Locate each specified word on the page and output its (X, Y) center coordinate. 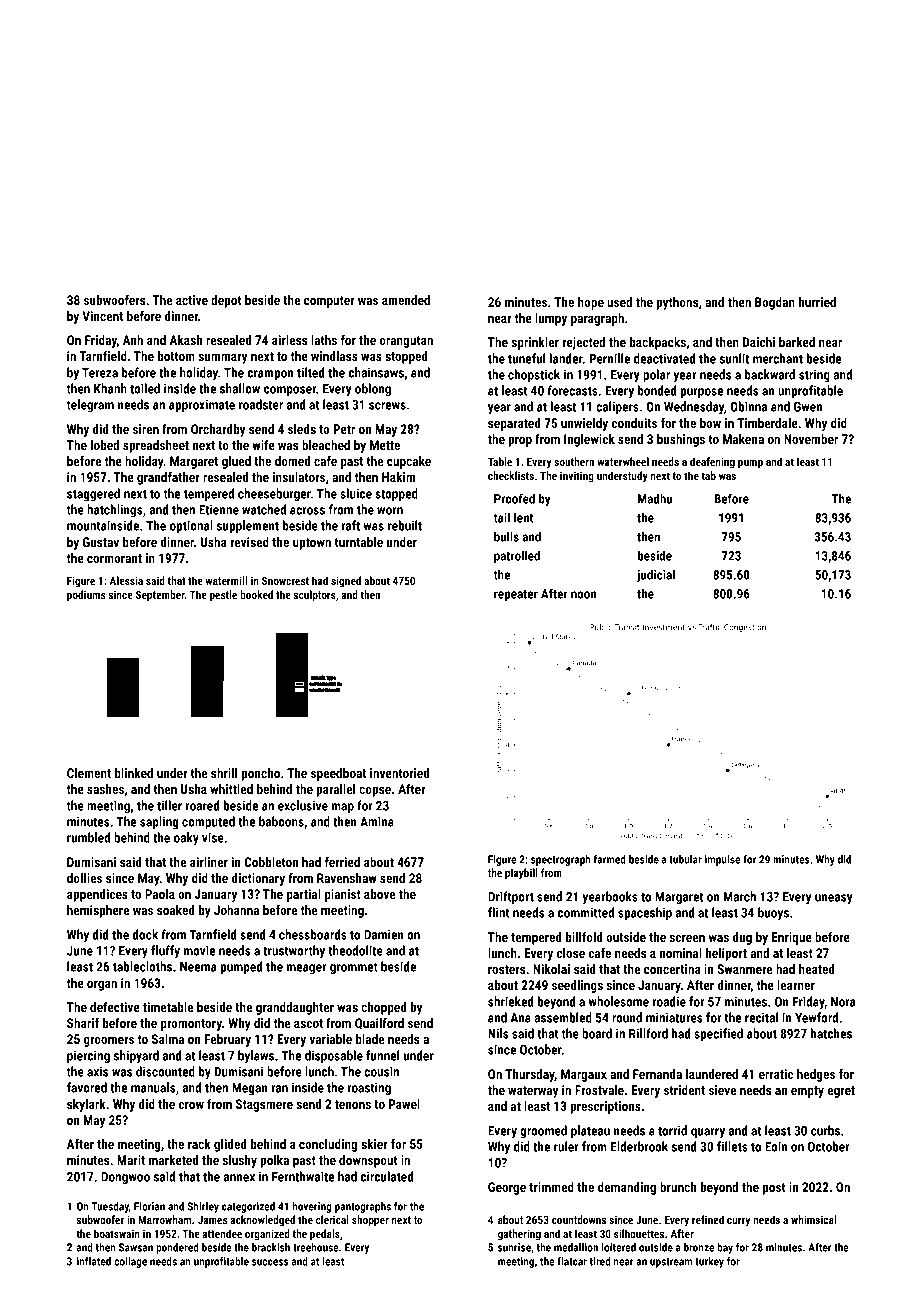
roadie (669, 1001)
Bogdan (775, 303)
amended (406, 300)
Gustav (101, 542)
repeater (516, 595)
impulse (722, 860)
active (192, 300)
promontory (191, 1025)
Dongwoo (125, 1178)
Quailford (379, 1024)
